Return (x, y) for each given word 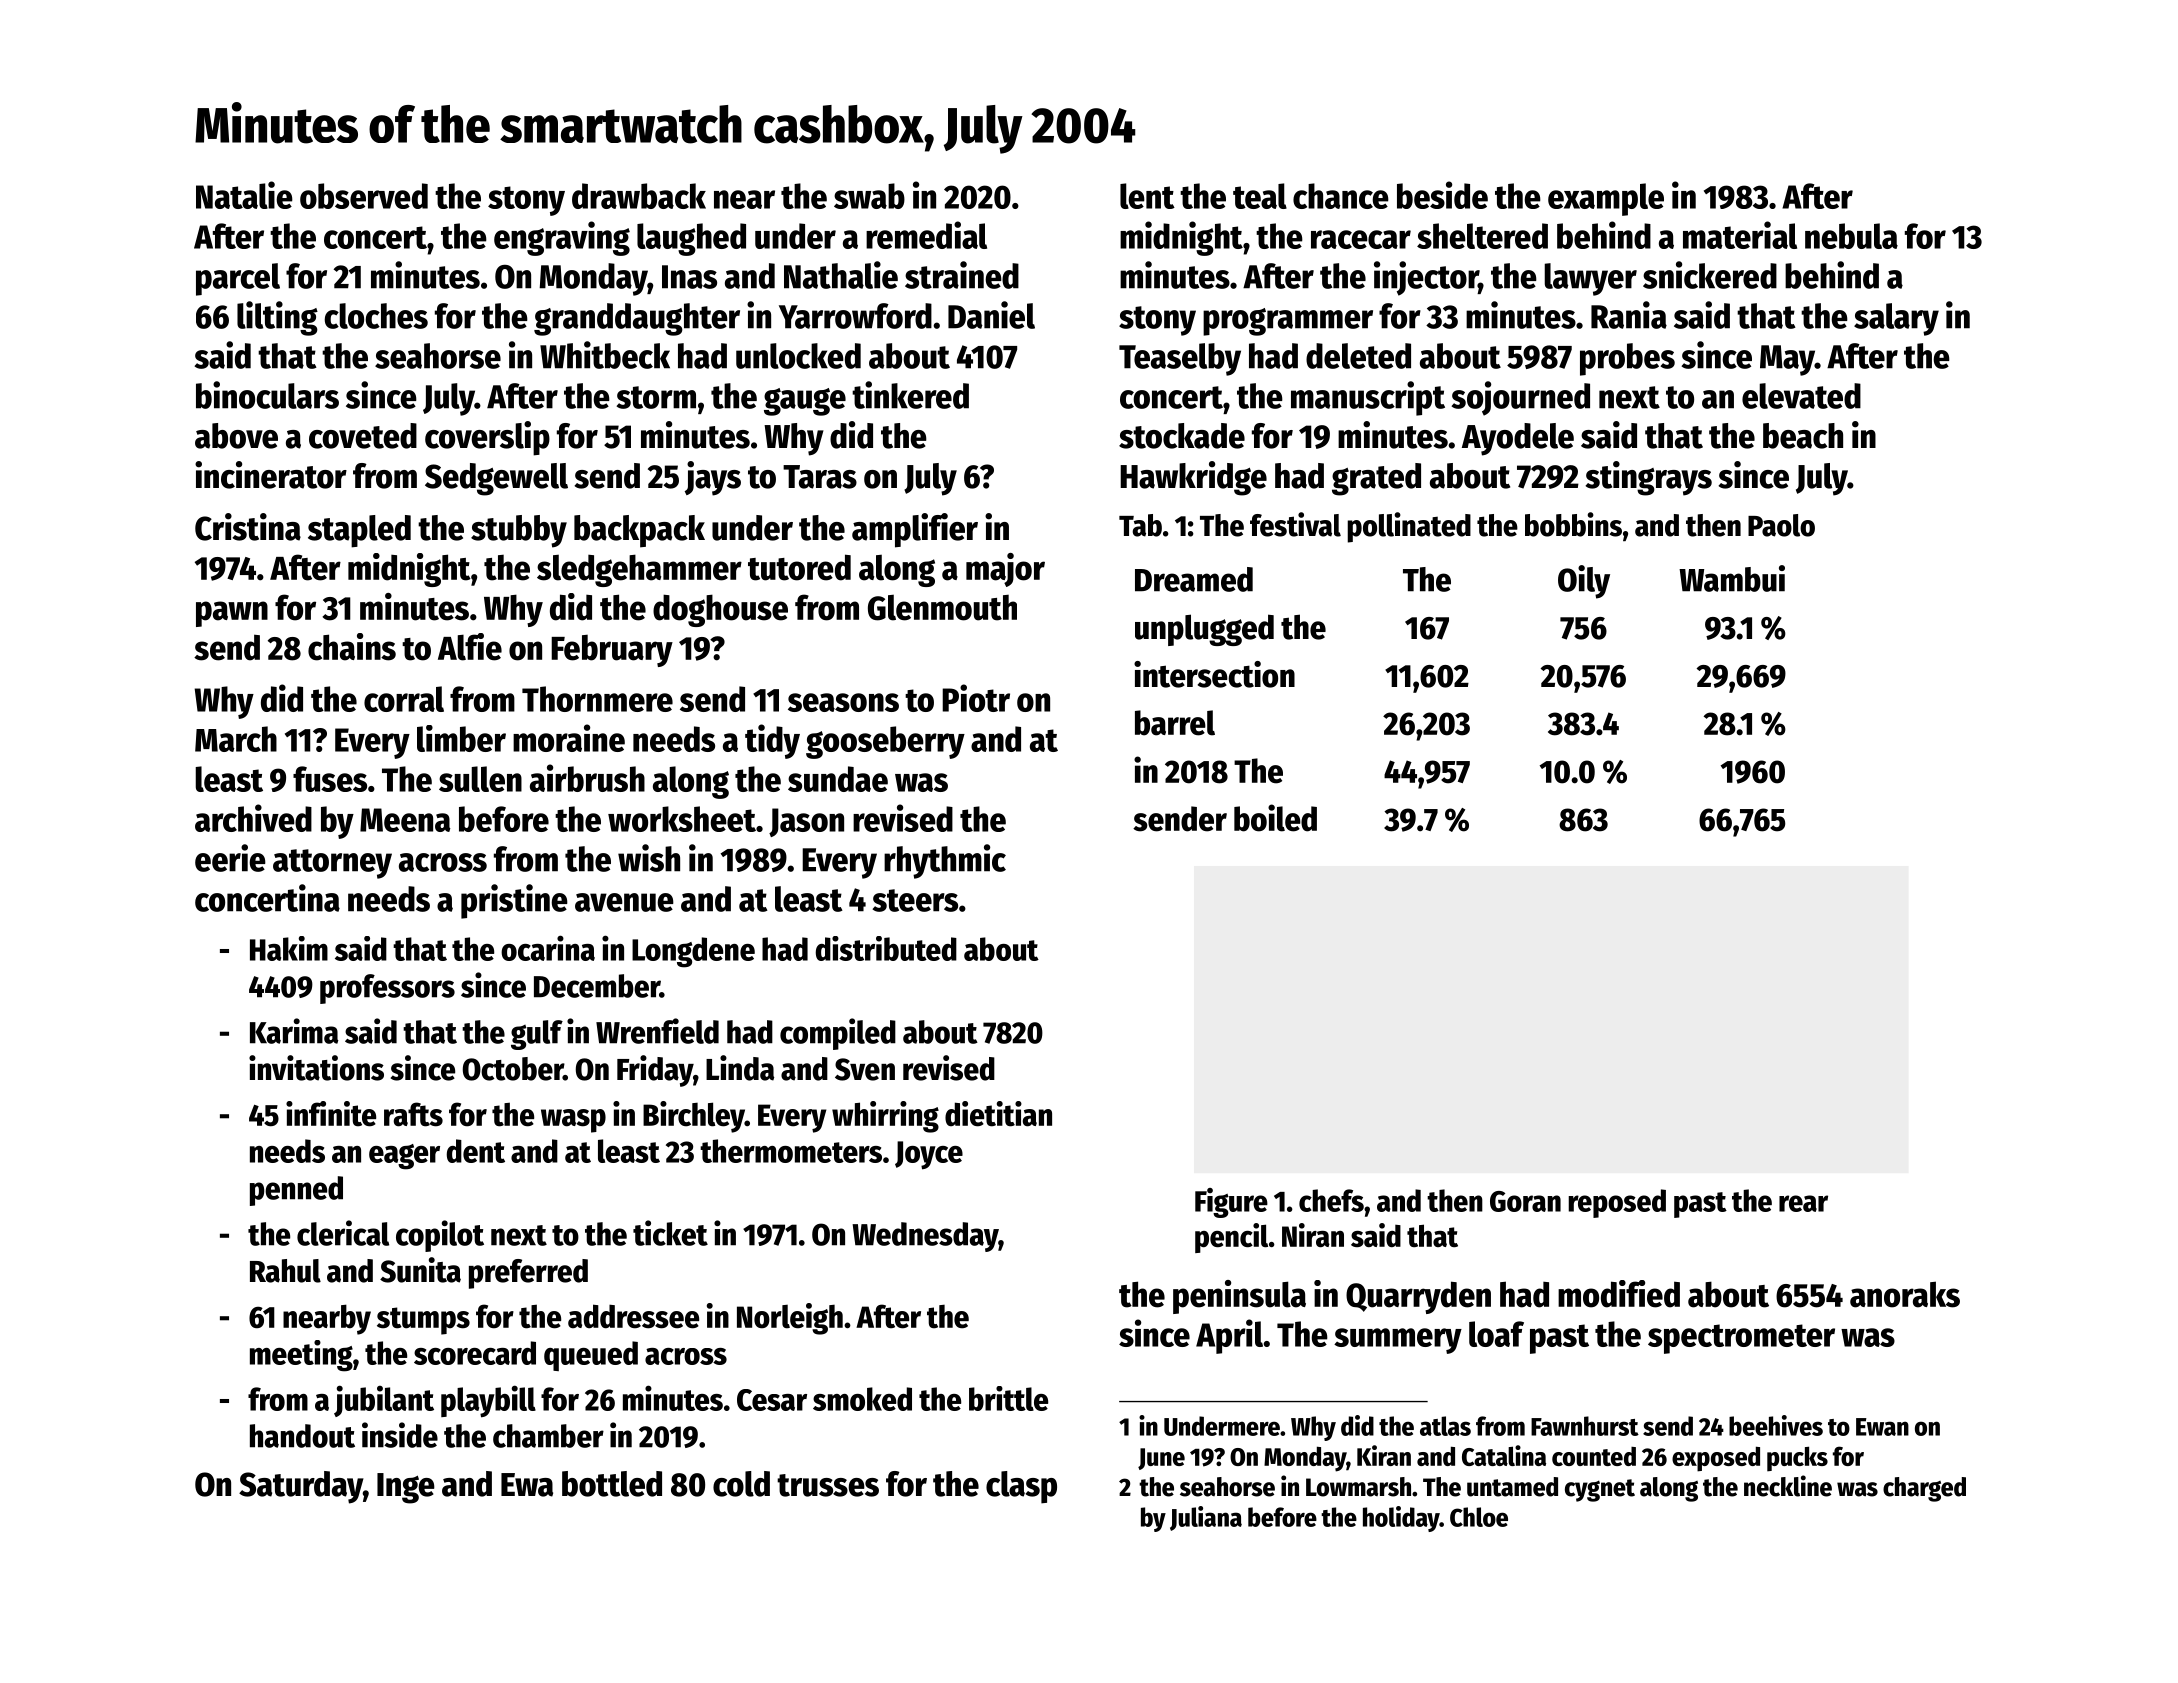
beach (1803, 436)
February (612, 651)
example (1606, 199)
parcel (238, 279)
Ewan (1882, 1427)
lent (1147, 196)
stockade (1182, 436)
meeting (301, 1356)
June (1161, 1459)
